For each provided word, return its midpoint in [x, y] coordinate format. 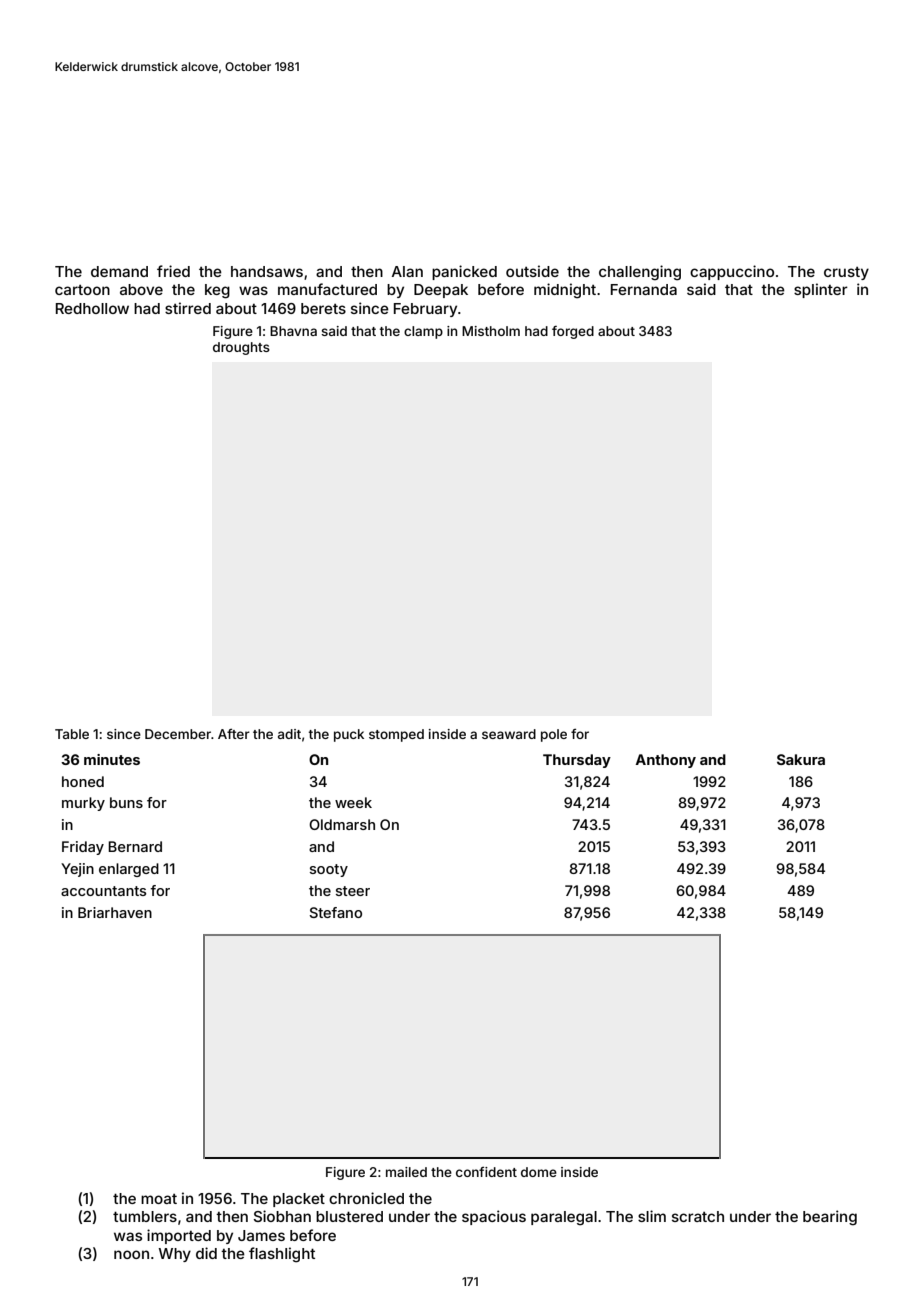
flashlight [282, 1255]
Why [174, 1255]
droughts [241, 348]
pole [554, 735]
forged [573, 332]
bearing [830, 1218]
